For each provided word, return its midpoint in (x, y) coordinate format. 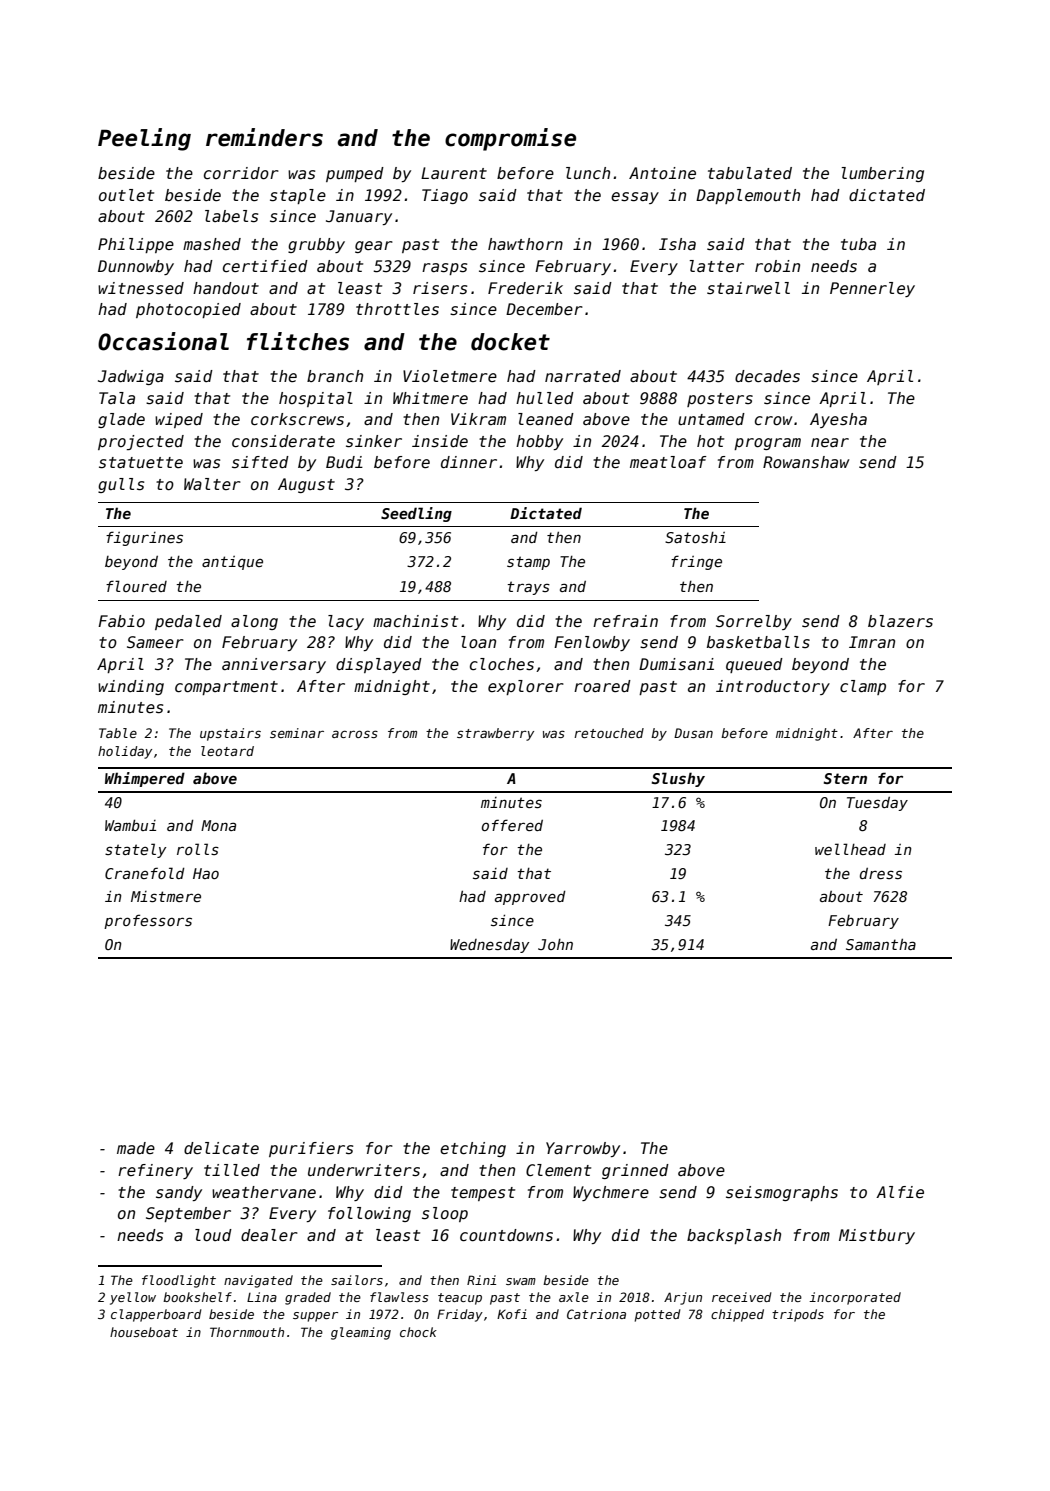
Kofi (512, 1314)
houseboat (144, 1332)
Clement (558, 1170)
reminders (264, 137)
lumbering (882, 174)
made (136, 1148)
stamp (528, 563)
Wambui (130, 825)
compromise (510, 139)
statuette (141, 462)
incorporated (855, 1298)
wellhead (850, 849)
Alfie (900, 1192)
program (767, 444)
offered (512, 825)
